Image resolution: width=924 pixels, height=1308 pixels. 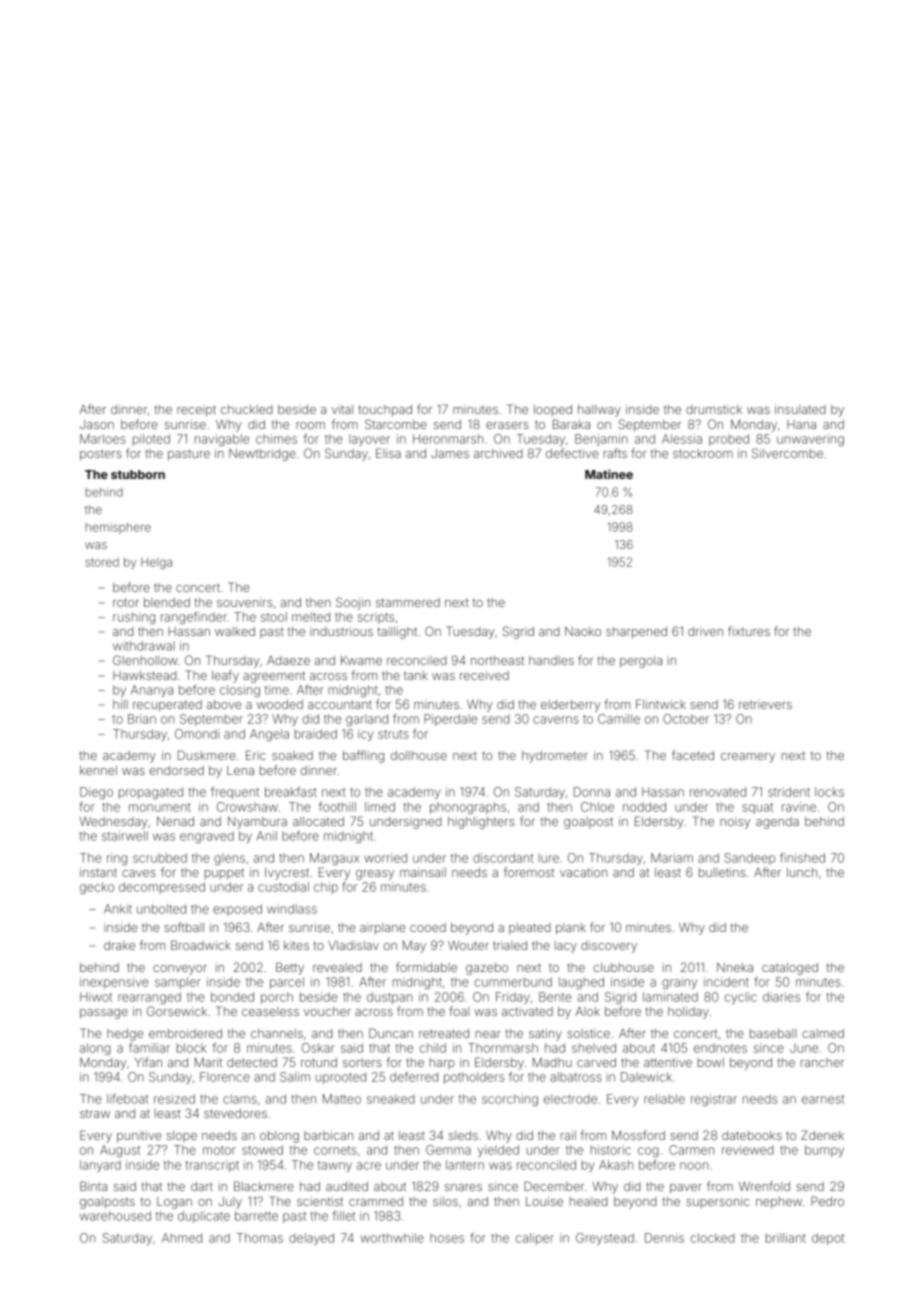 I want to click on Crowshaw, so click(x=247, y=807).
